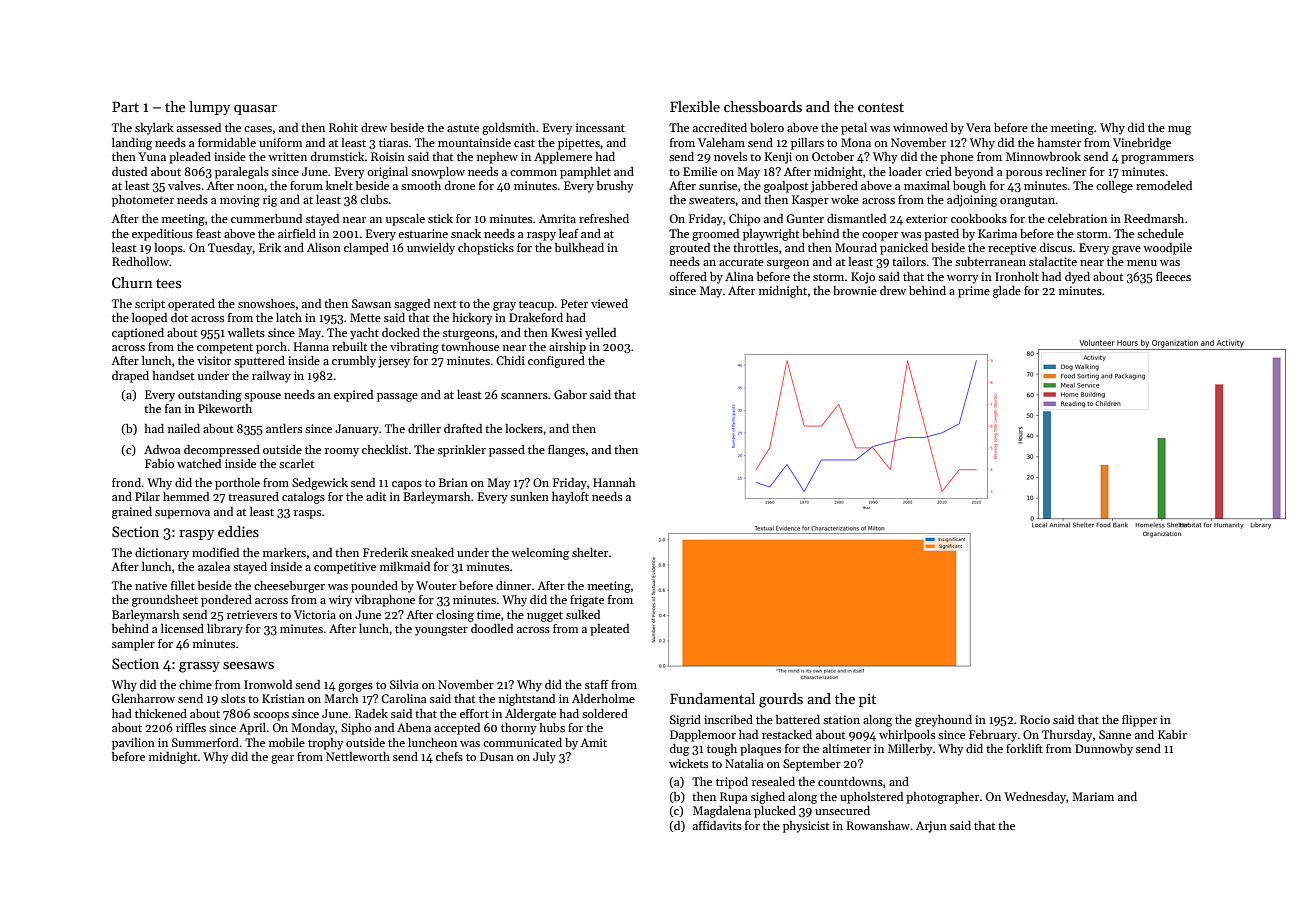 This screenshot has width=1308, height=924. Describe the element at coordinates (297, 233) in the screenshot. I see `airfield` at that location.
